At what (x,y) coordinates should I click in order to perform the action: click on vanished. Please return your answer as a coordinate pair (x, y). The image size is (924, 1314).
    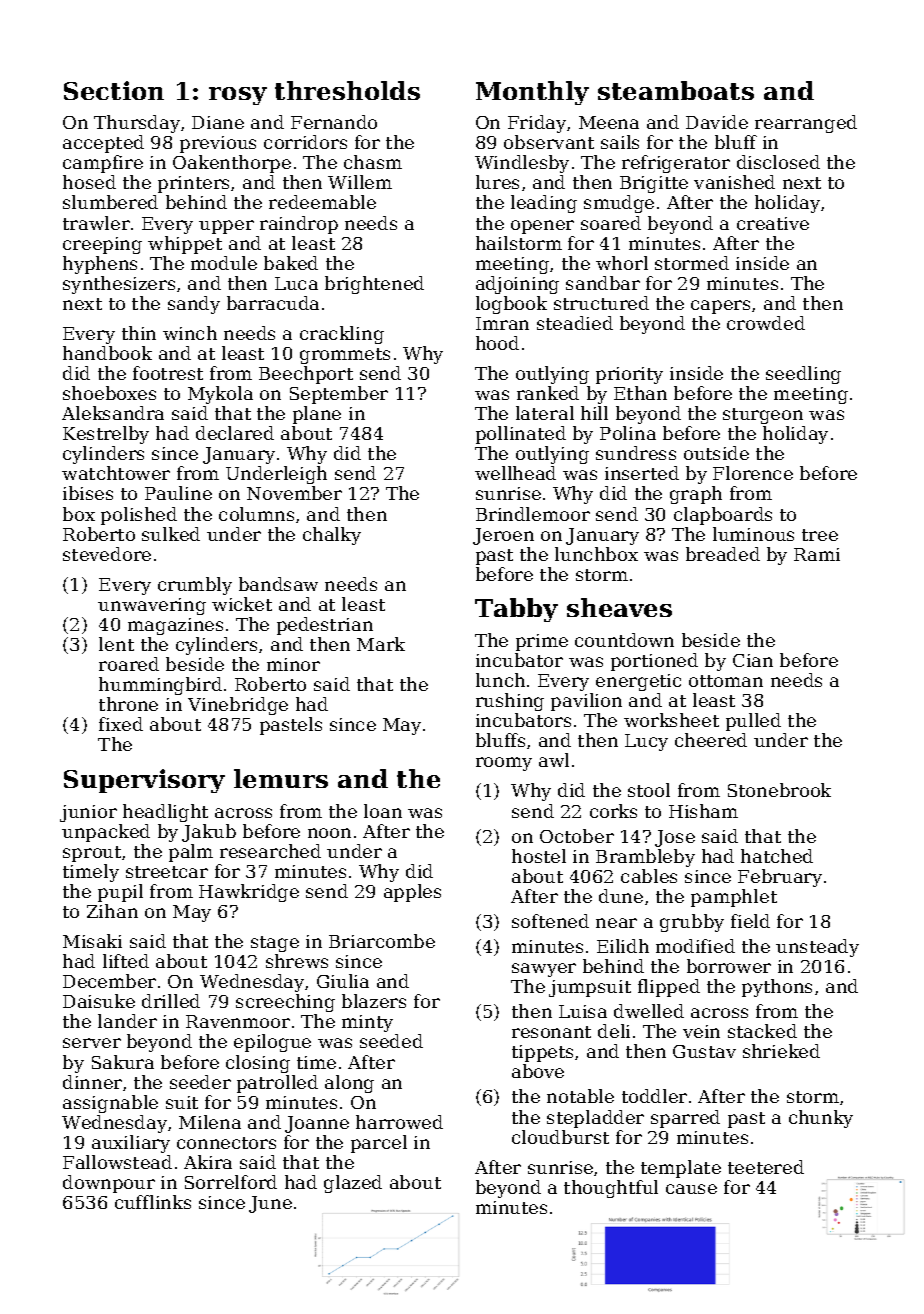
    Looking at the image, I should click on (734, 182).
